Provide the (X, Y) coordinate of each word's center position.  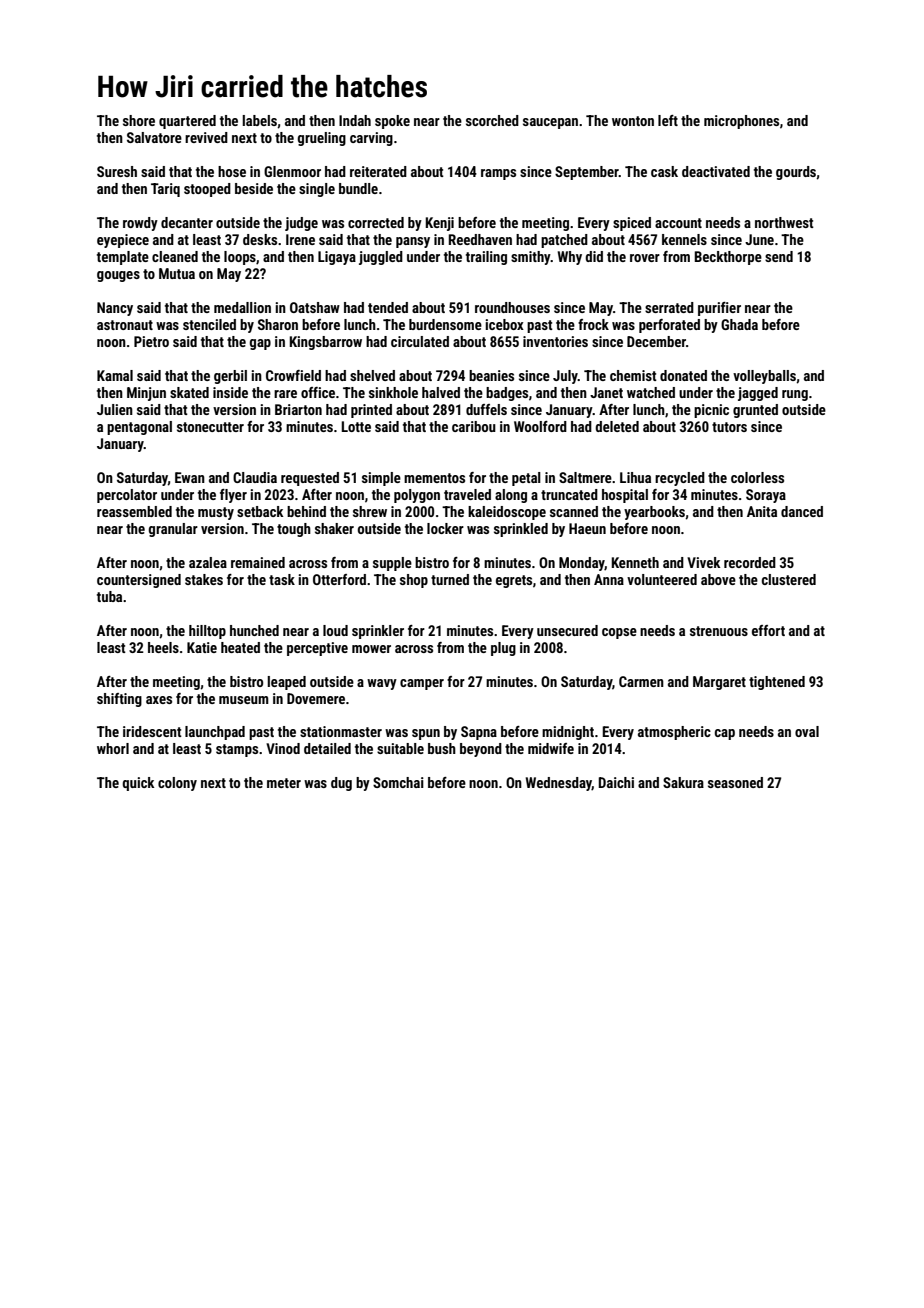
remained (258, 562)
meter (284, 783)
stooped (207, 190)
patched (564, 241)
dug (341, 784)
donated (683, 375)
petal (526, 479)
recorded (750, 562)
